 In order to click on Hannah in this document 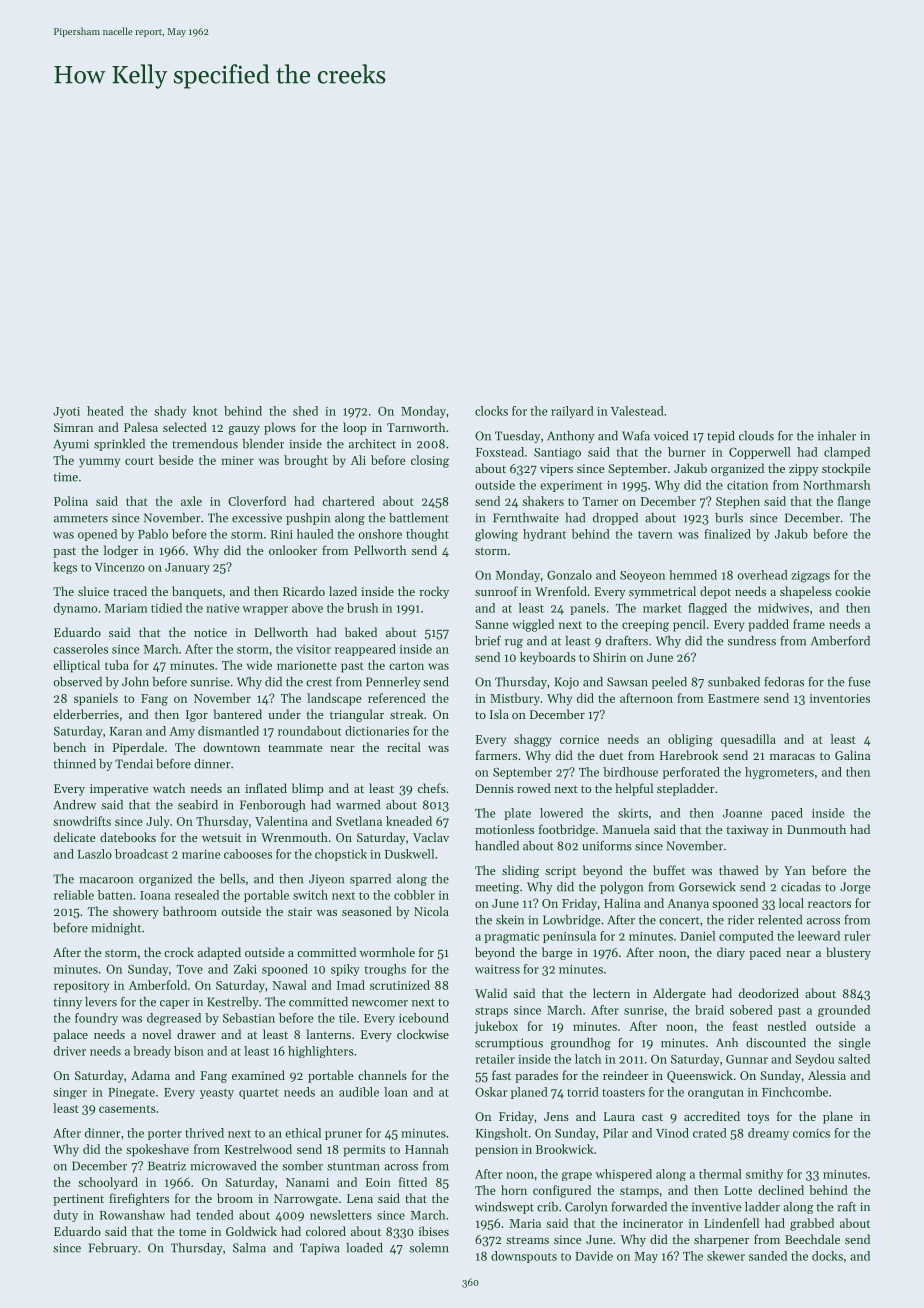, I will do `click(427, 1149)`.
